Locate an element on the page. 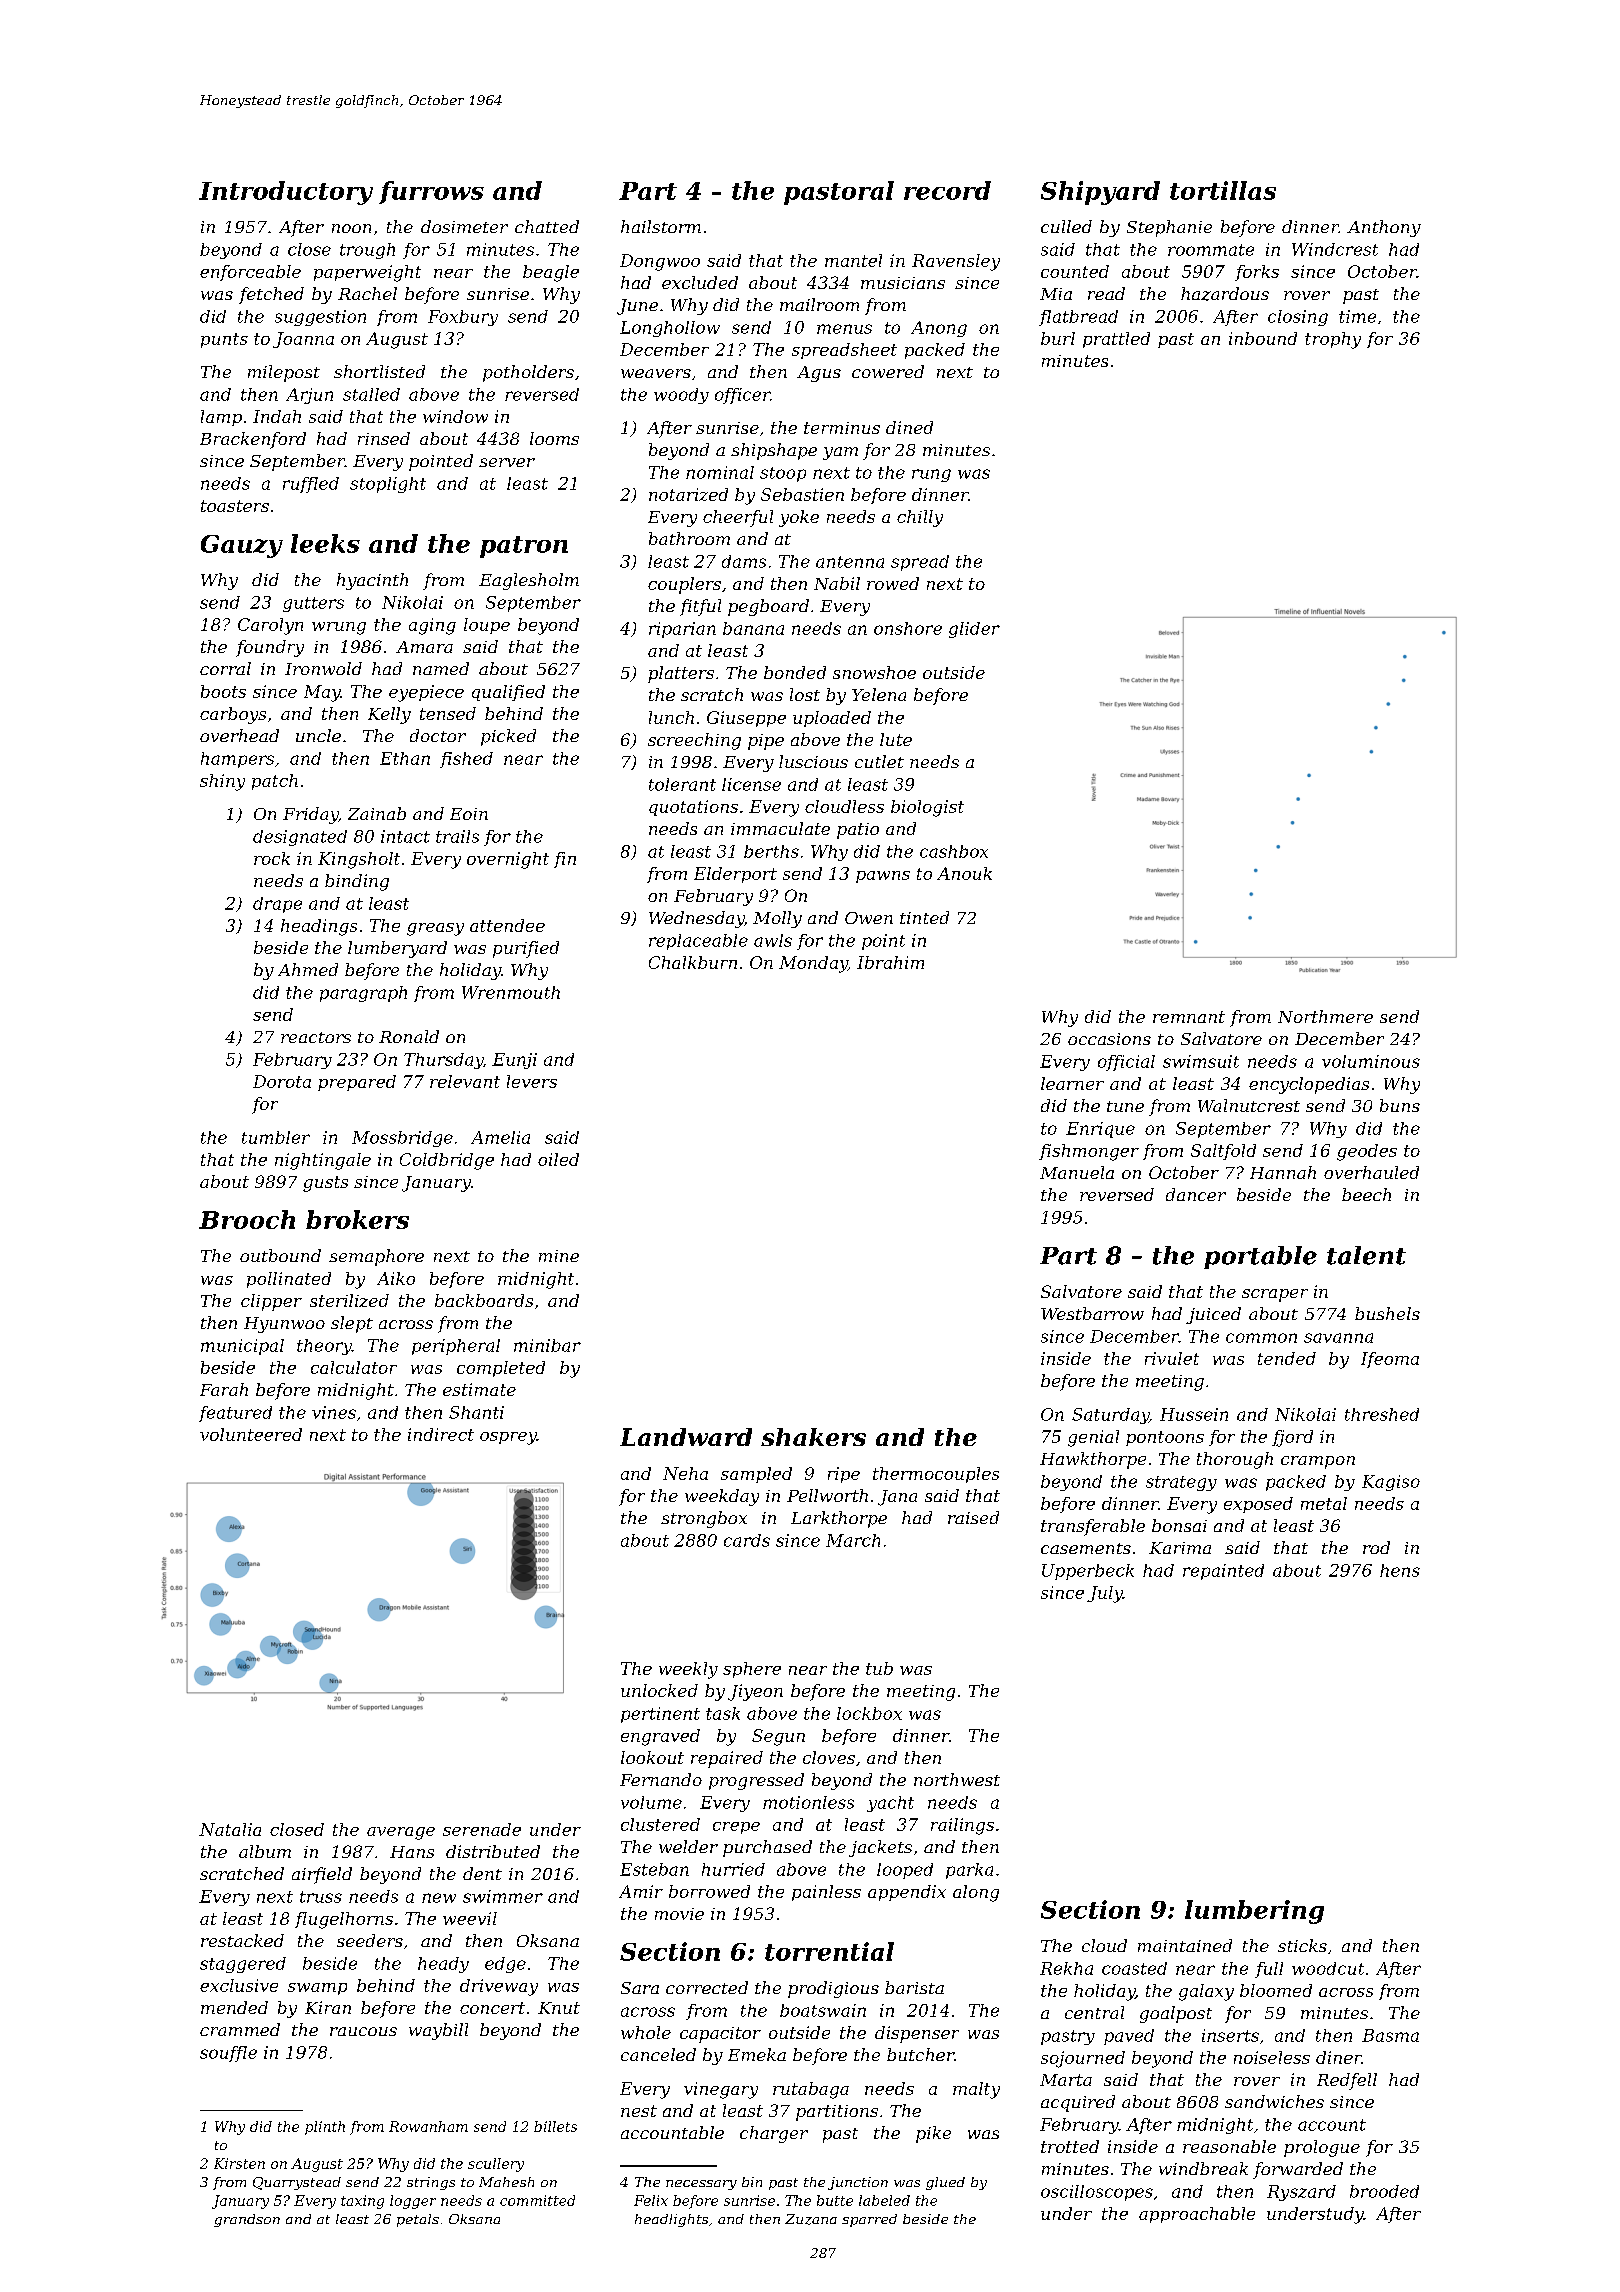 The width and height of the page is (1620, 2292). Kirsten is located at coordinates (239, 2163).
